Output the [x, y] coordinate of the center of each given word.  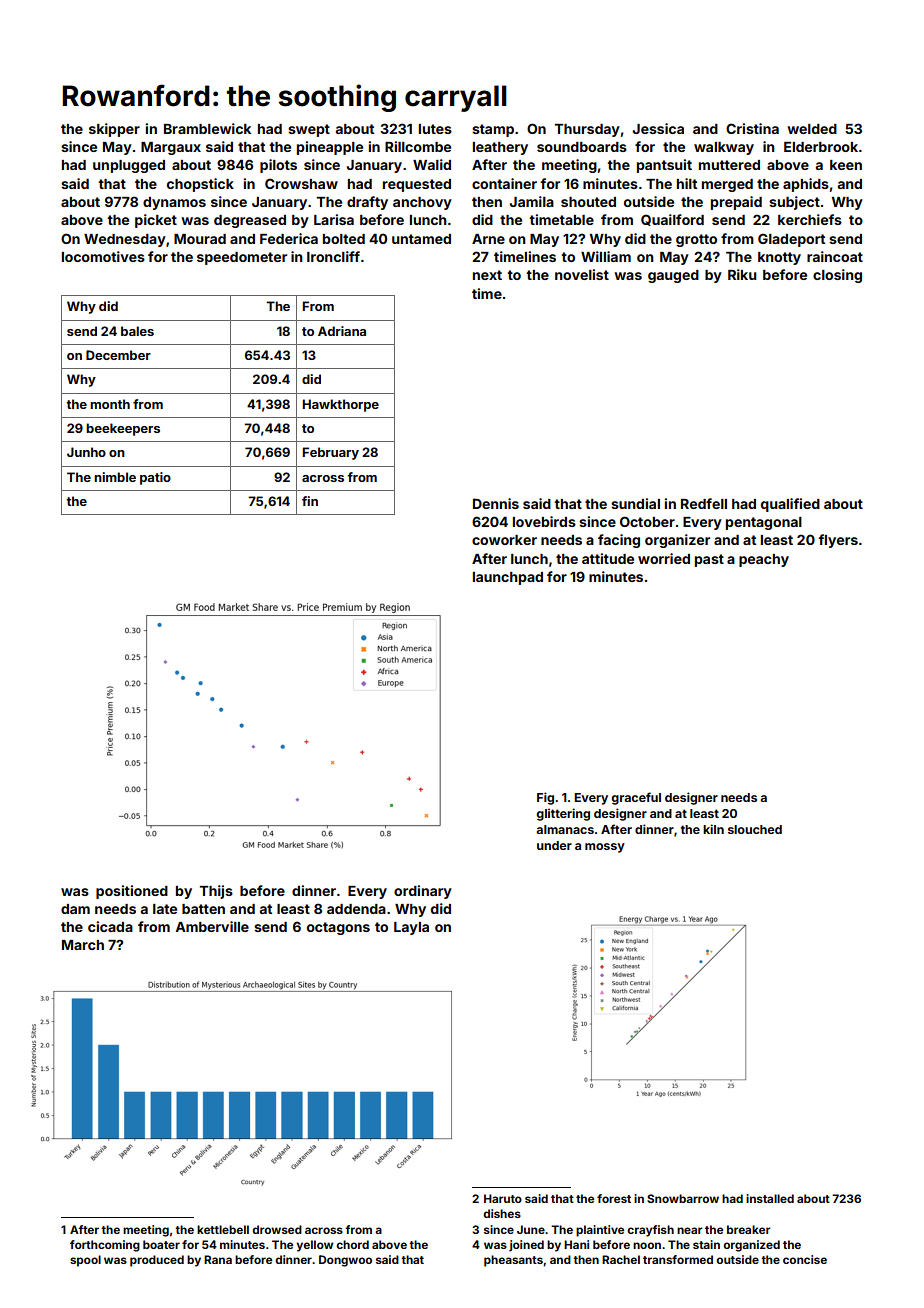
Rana [218, 1259]
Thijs [216, 892]
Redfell [704, 503]
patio [155, 478]
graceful [636, 798]
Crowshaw [301, 183]
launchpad [508, 578]
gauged [673, 276]
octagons [338, 928]
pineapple [330, 148]
